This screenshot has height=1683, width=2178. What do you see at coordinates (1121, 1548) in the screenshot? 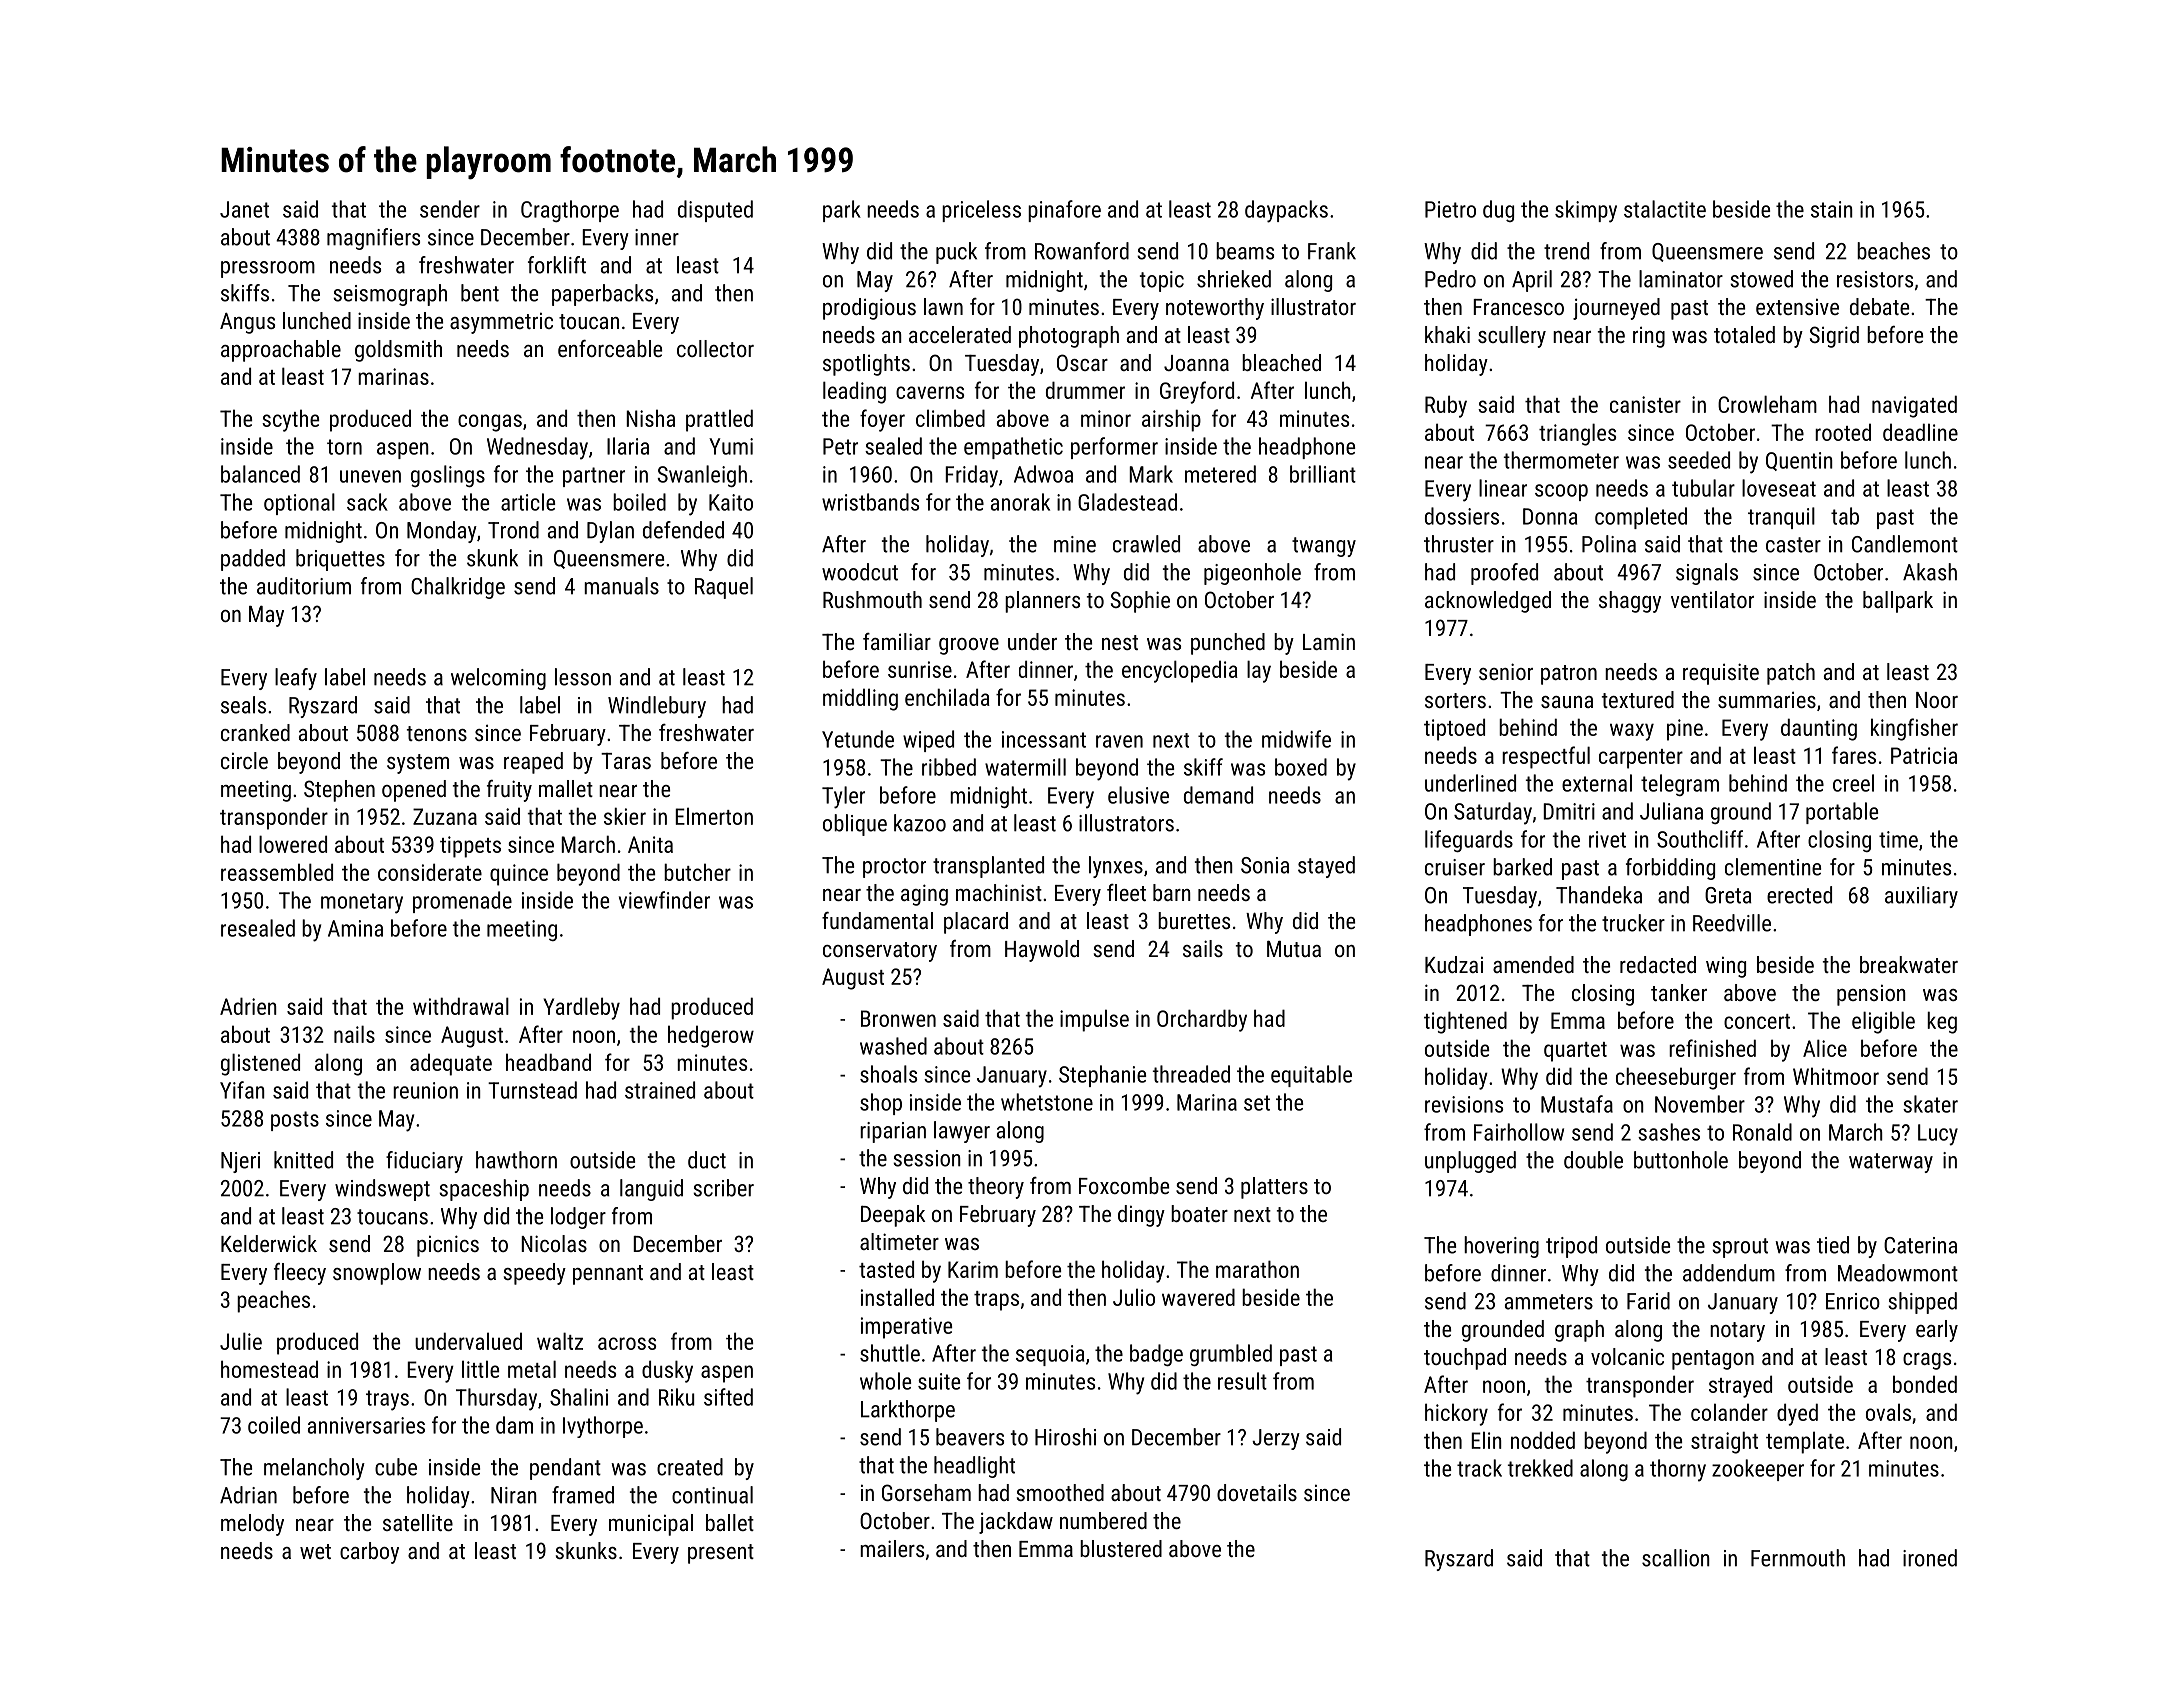
I see `blustered` at bounding box center [1121, 1548].
